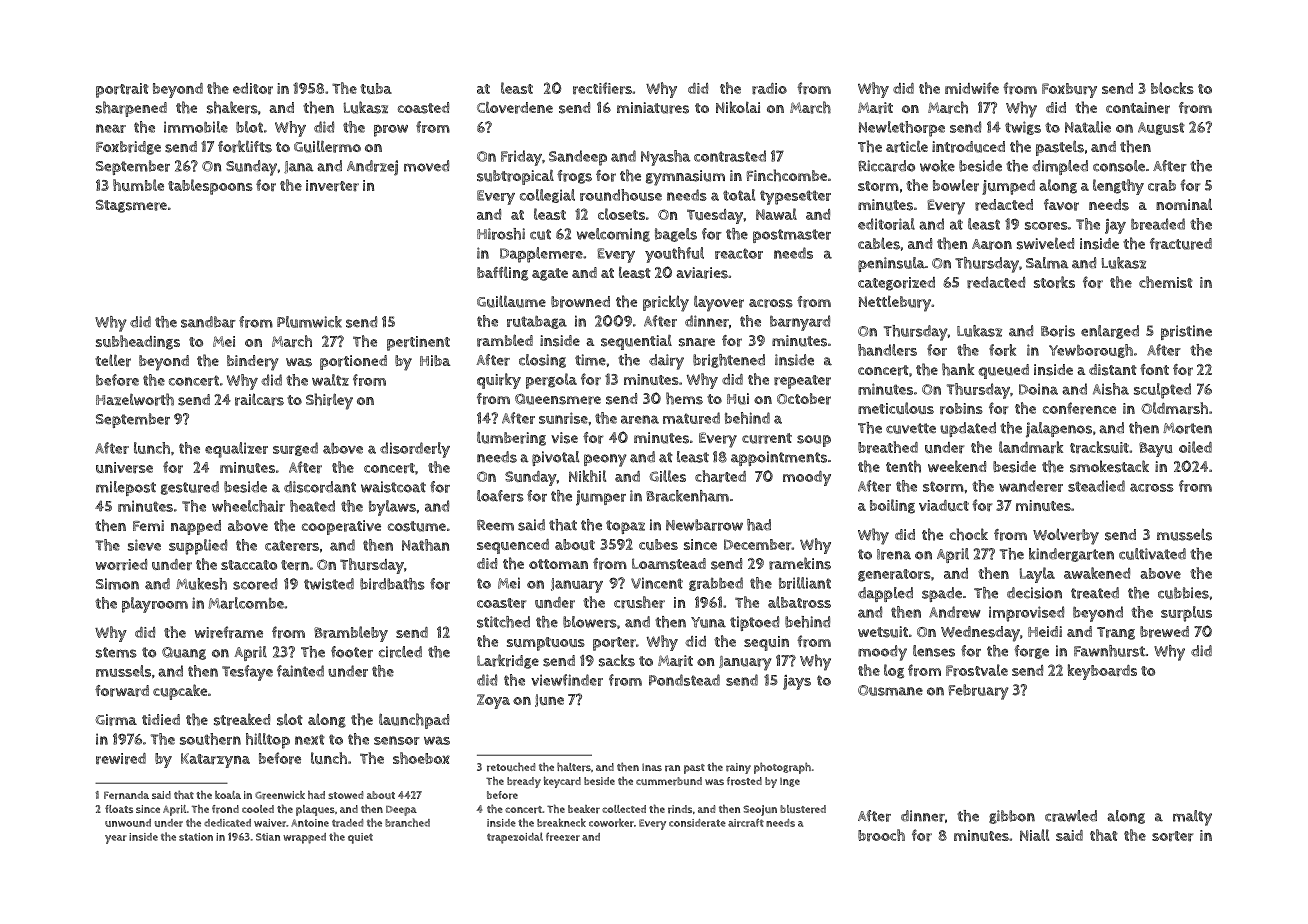  I want to click on Gilles, so click(667, 476).
